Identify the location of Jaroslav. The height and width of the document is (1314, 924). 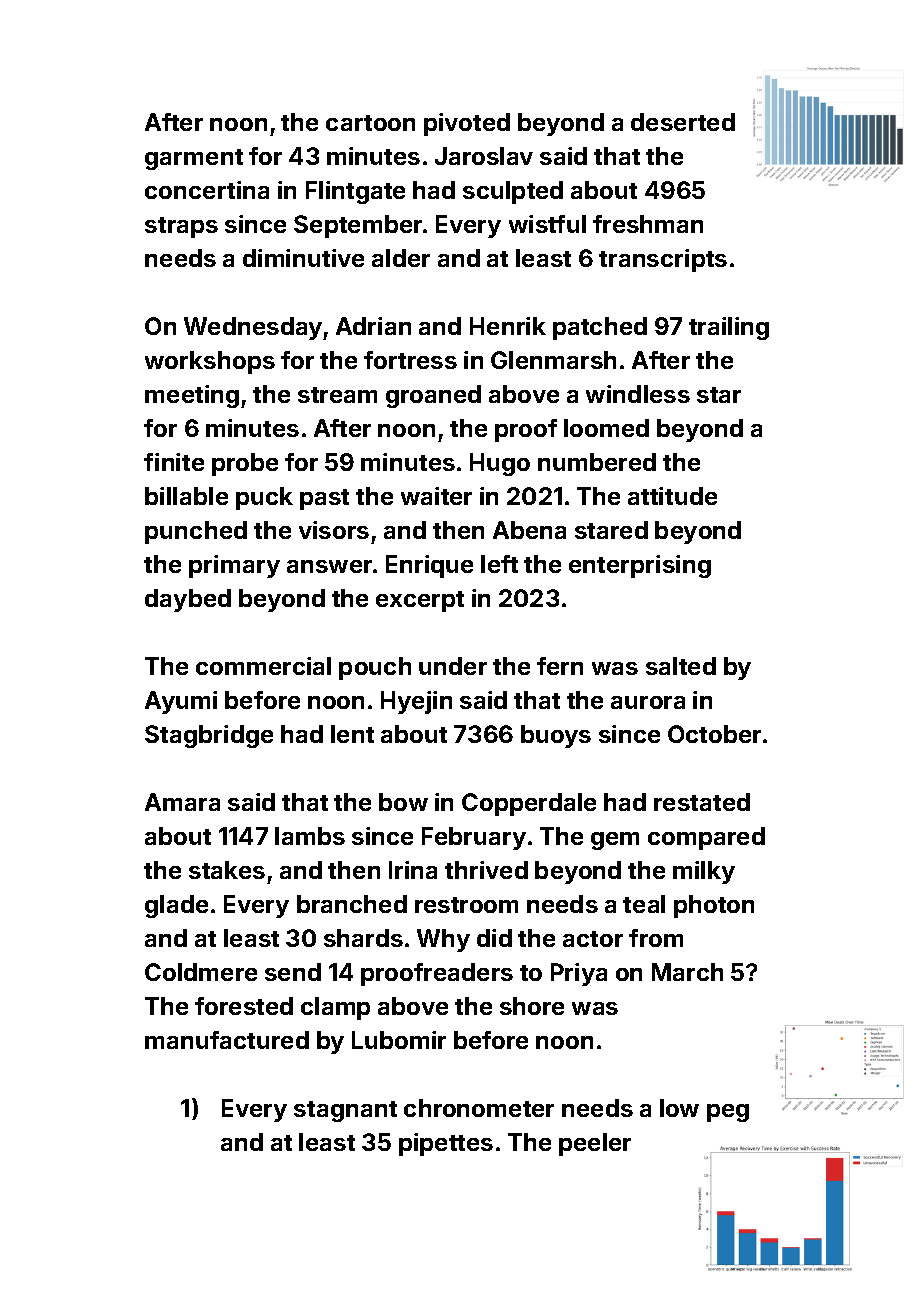
(484, 156).
